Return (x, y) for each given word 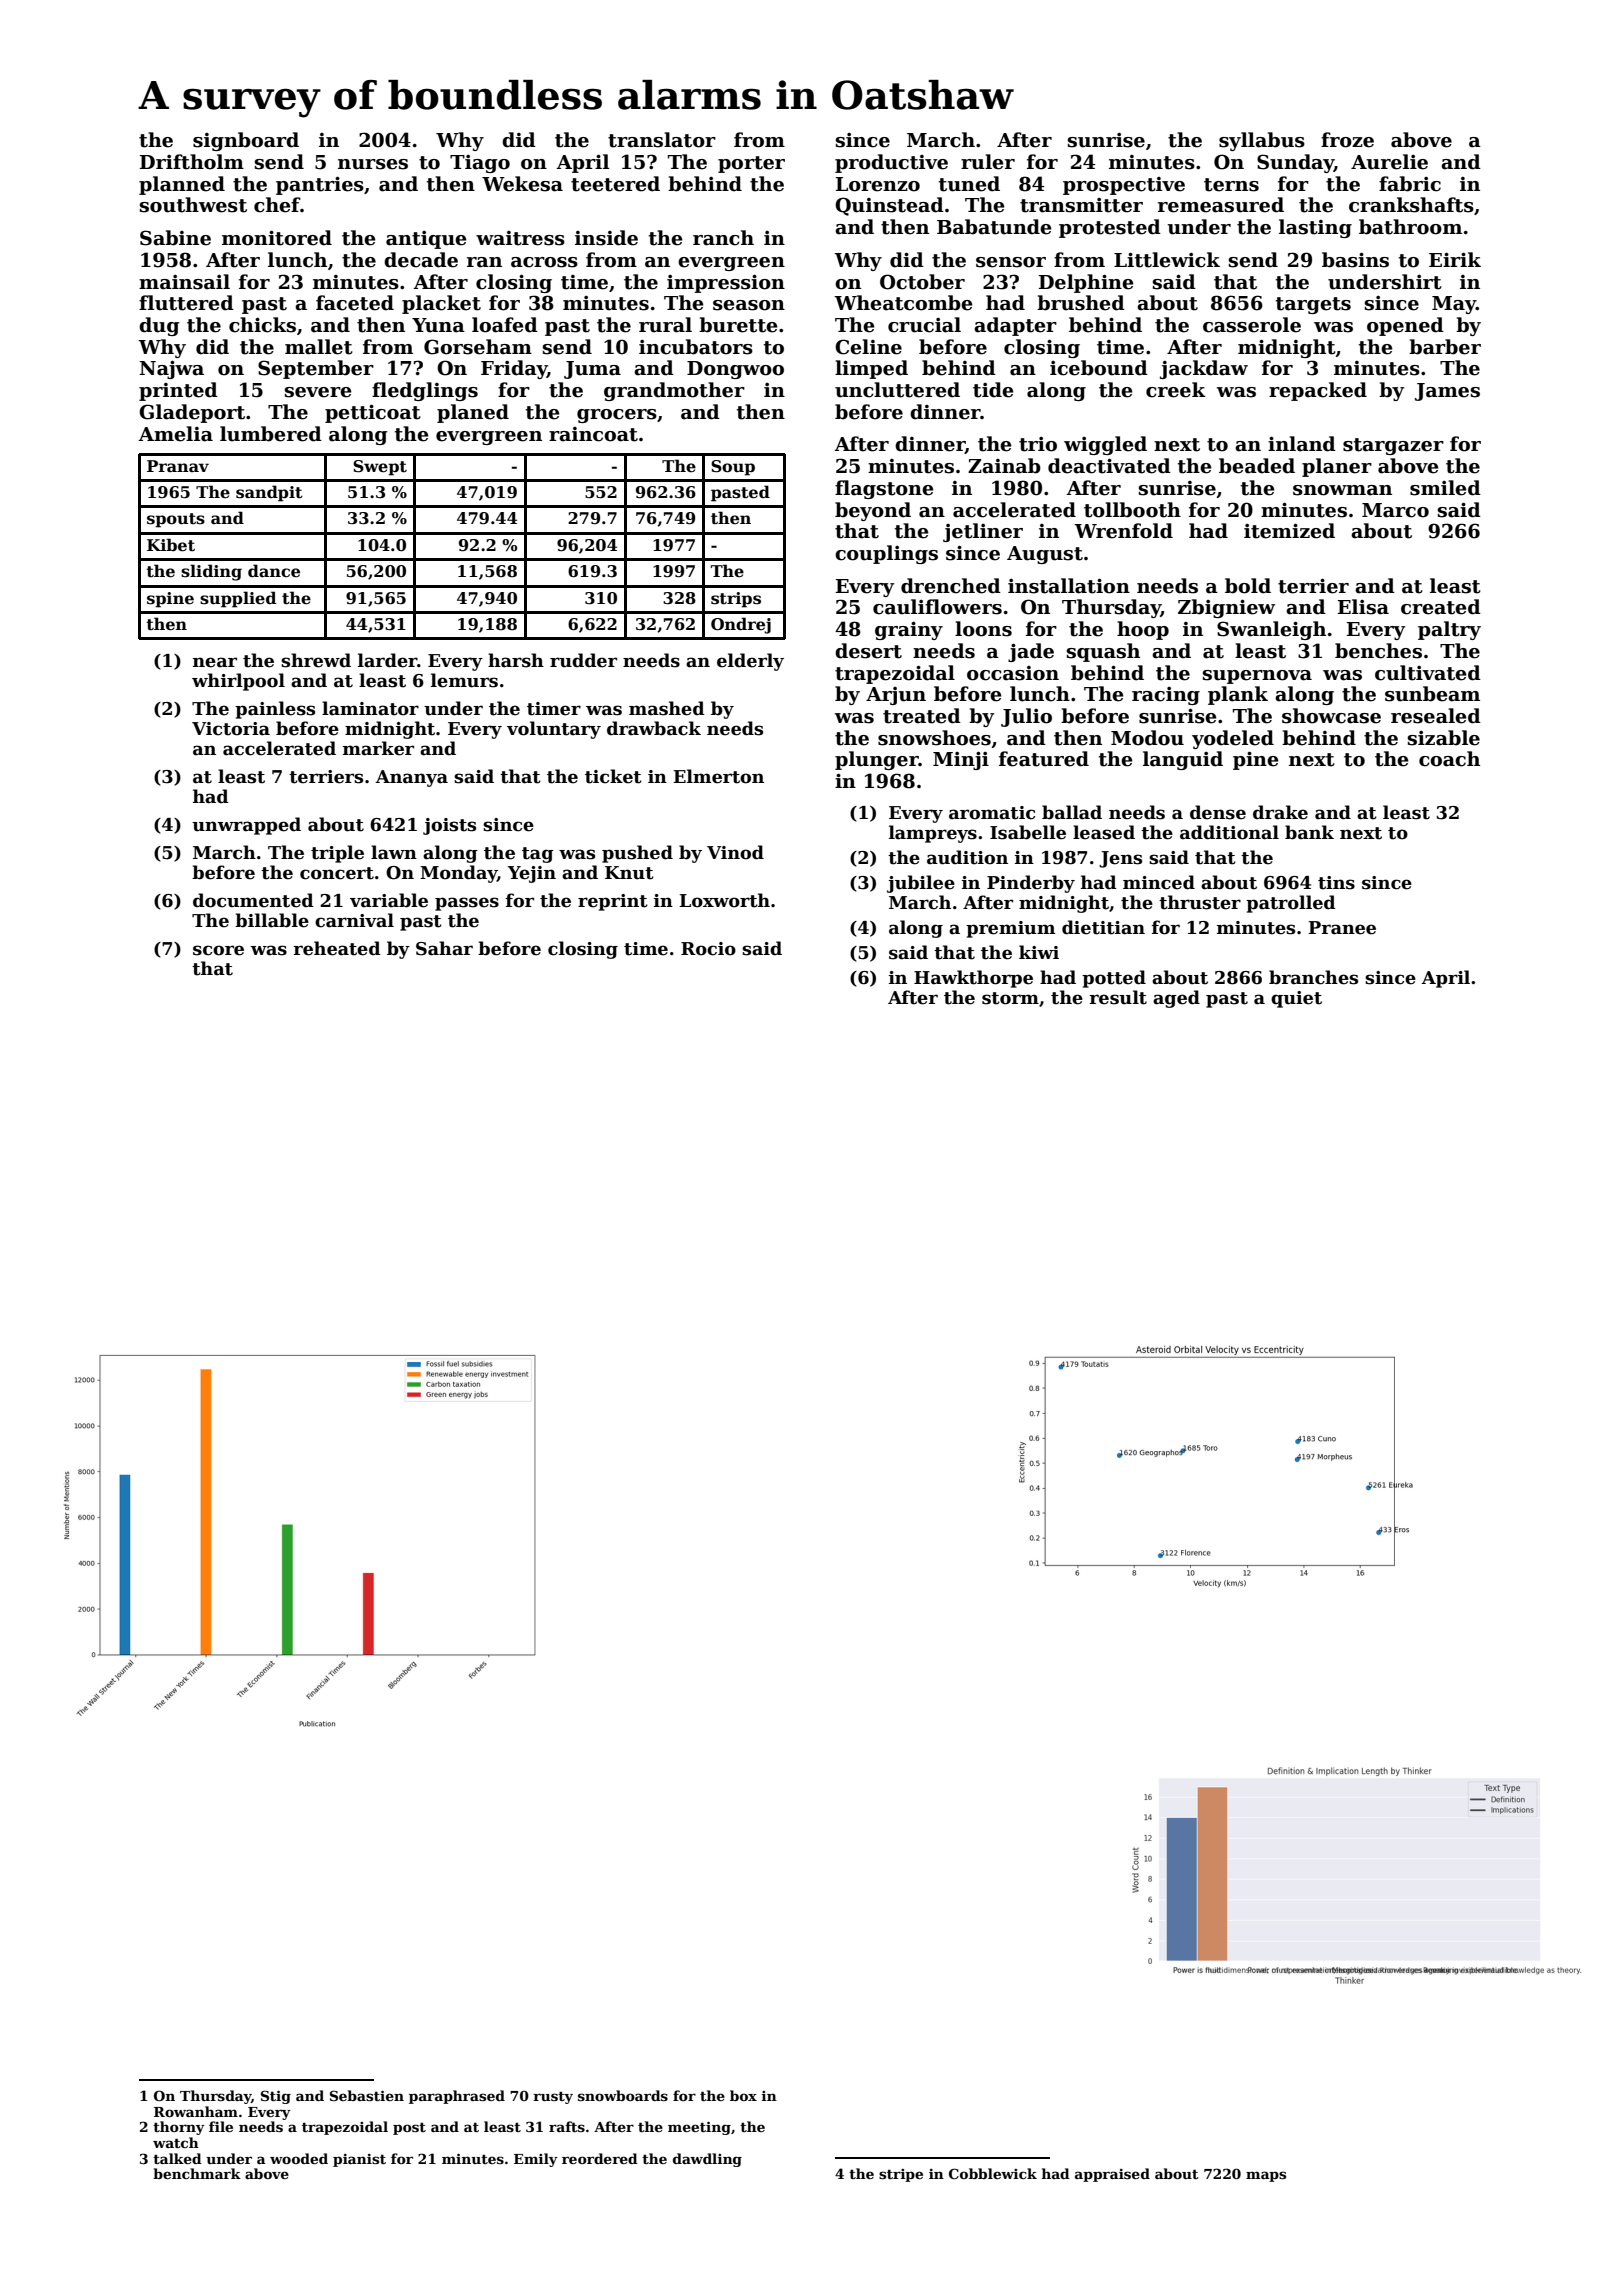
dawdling (707, 2160)
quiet (1296, 999)
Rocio (708, 949)
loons (983, 629)
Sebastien (367, 2095)
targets (1313, 305)
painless (275, 710)
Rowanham (196, 2111)
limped (871, 369)
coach (1449, 759)
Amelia (175, 434)
